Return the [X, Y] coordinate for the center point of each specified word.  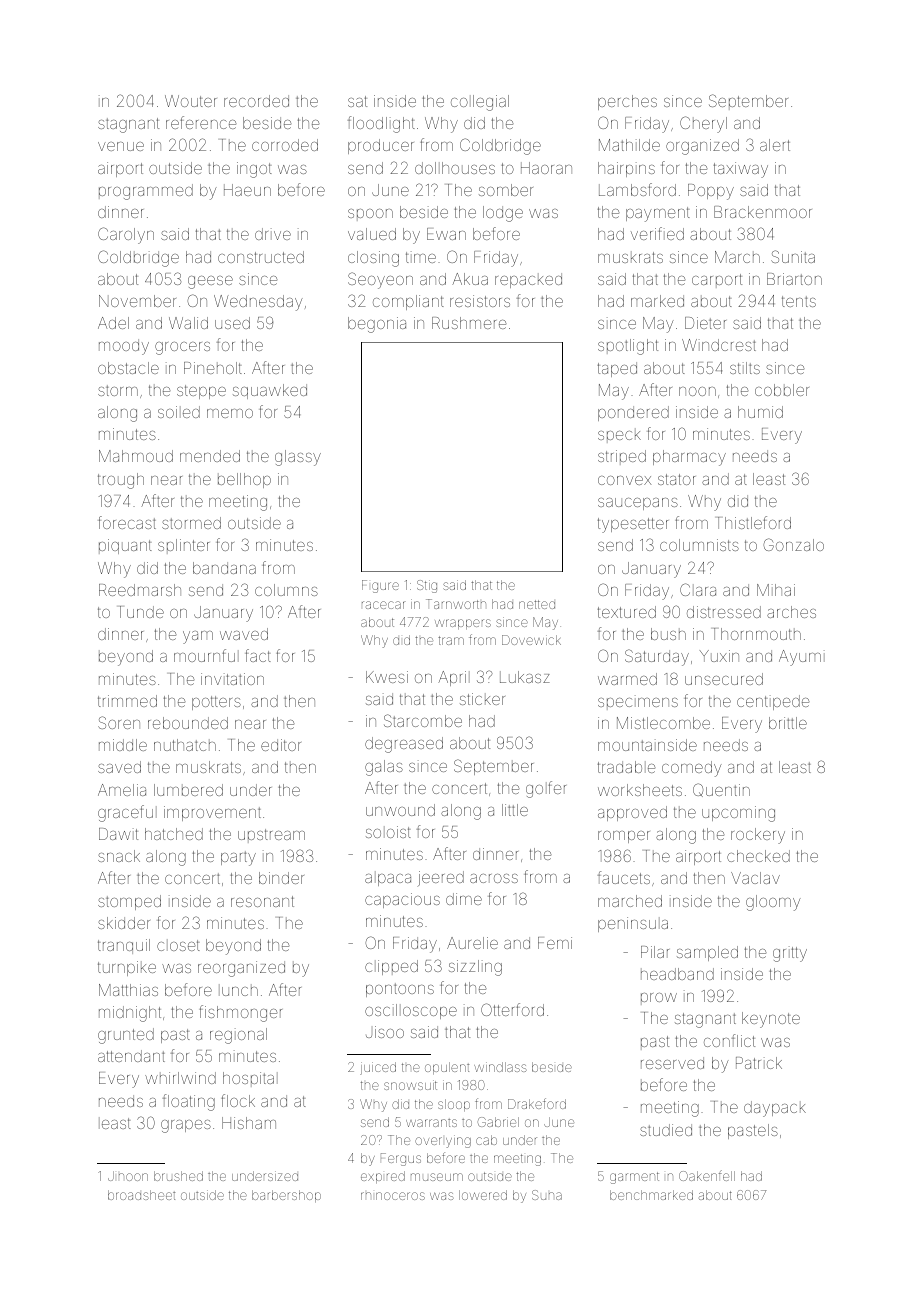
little [515, 810]
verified [657, 233]
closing [373, 259]
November [137, 301]
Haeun [247, 190]
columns [286, 590]
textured [627, 612]
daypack [775, 1109]
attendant [131, 1056]
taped [617, 369]
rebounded [188, 723]
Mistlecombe [663, 723]
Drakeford [537, 1103]
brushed [178, 1176]
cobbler [782, 390]
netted [537, 604]
